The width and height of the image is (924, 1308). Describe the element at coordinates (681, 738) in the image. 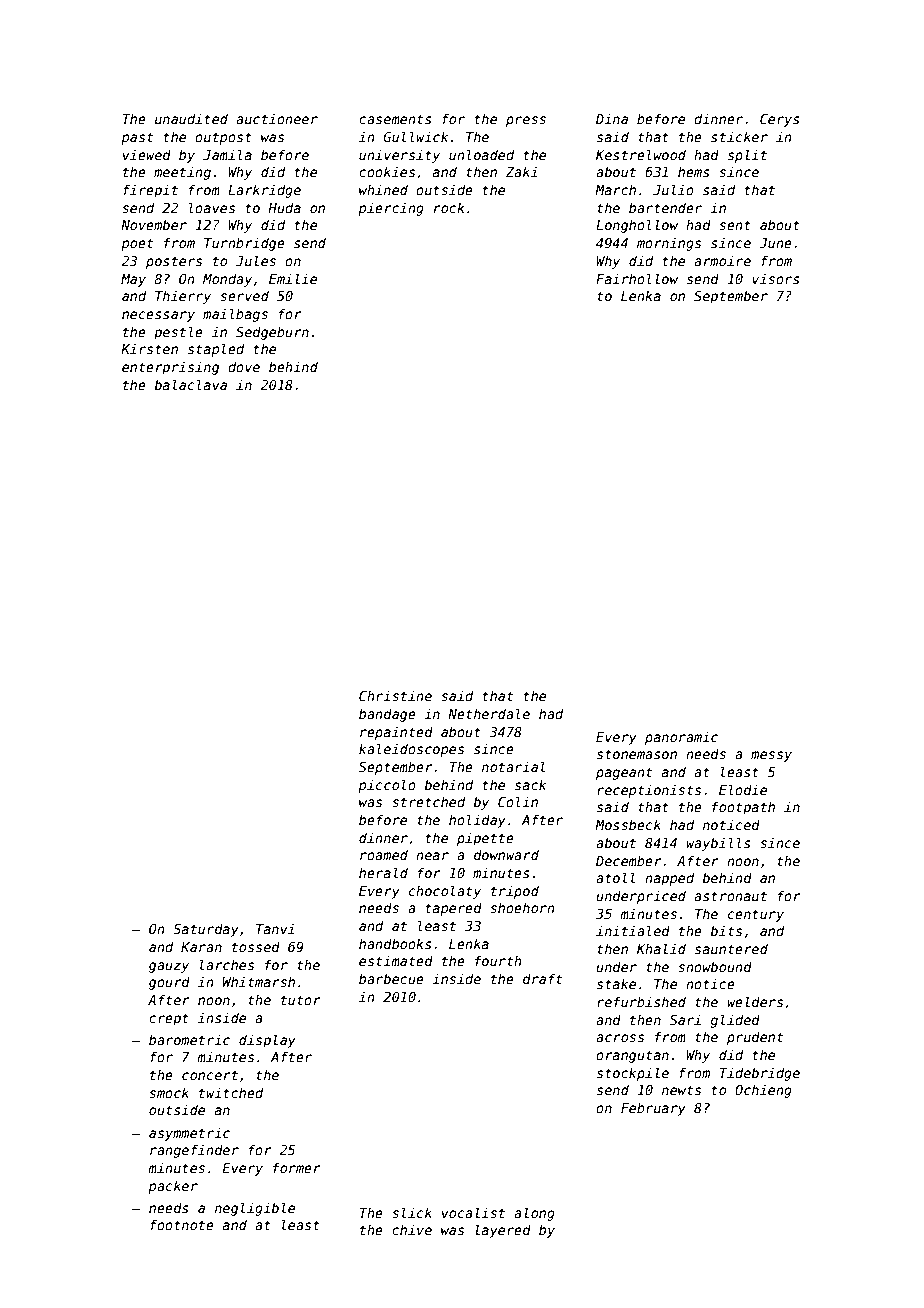

I see `panoramic` at that location.
